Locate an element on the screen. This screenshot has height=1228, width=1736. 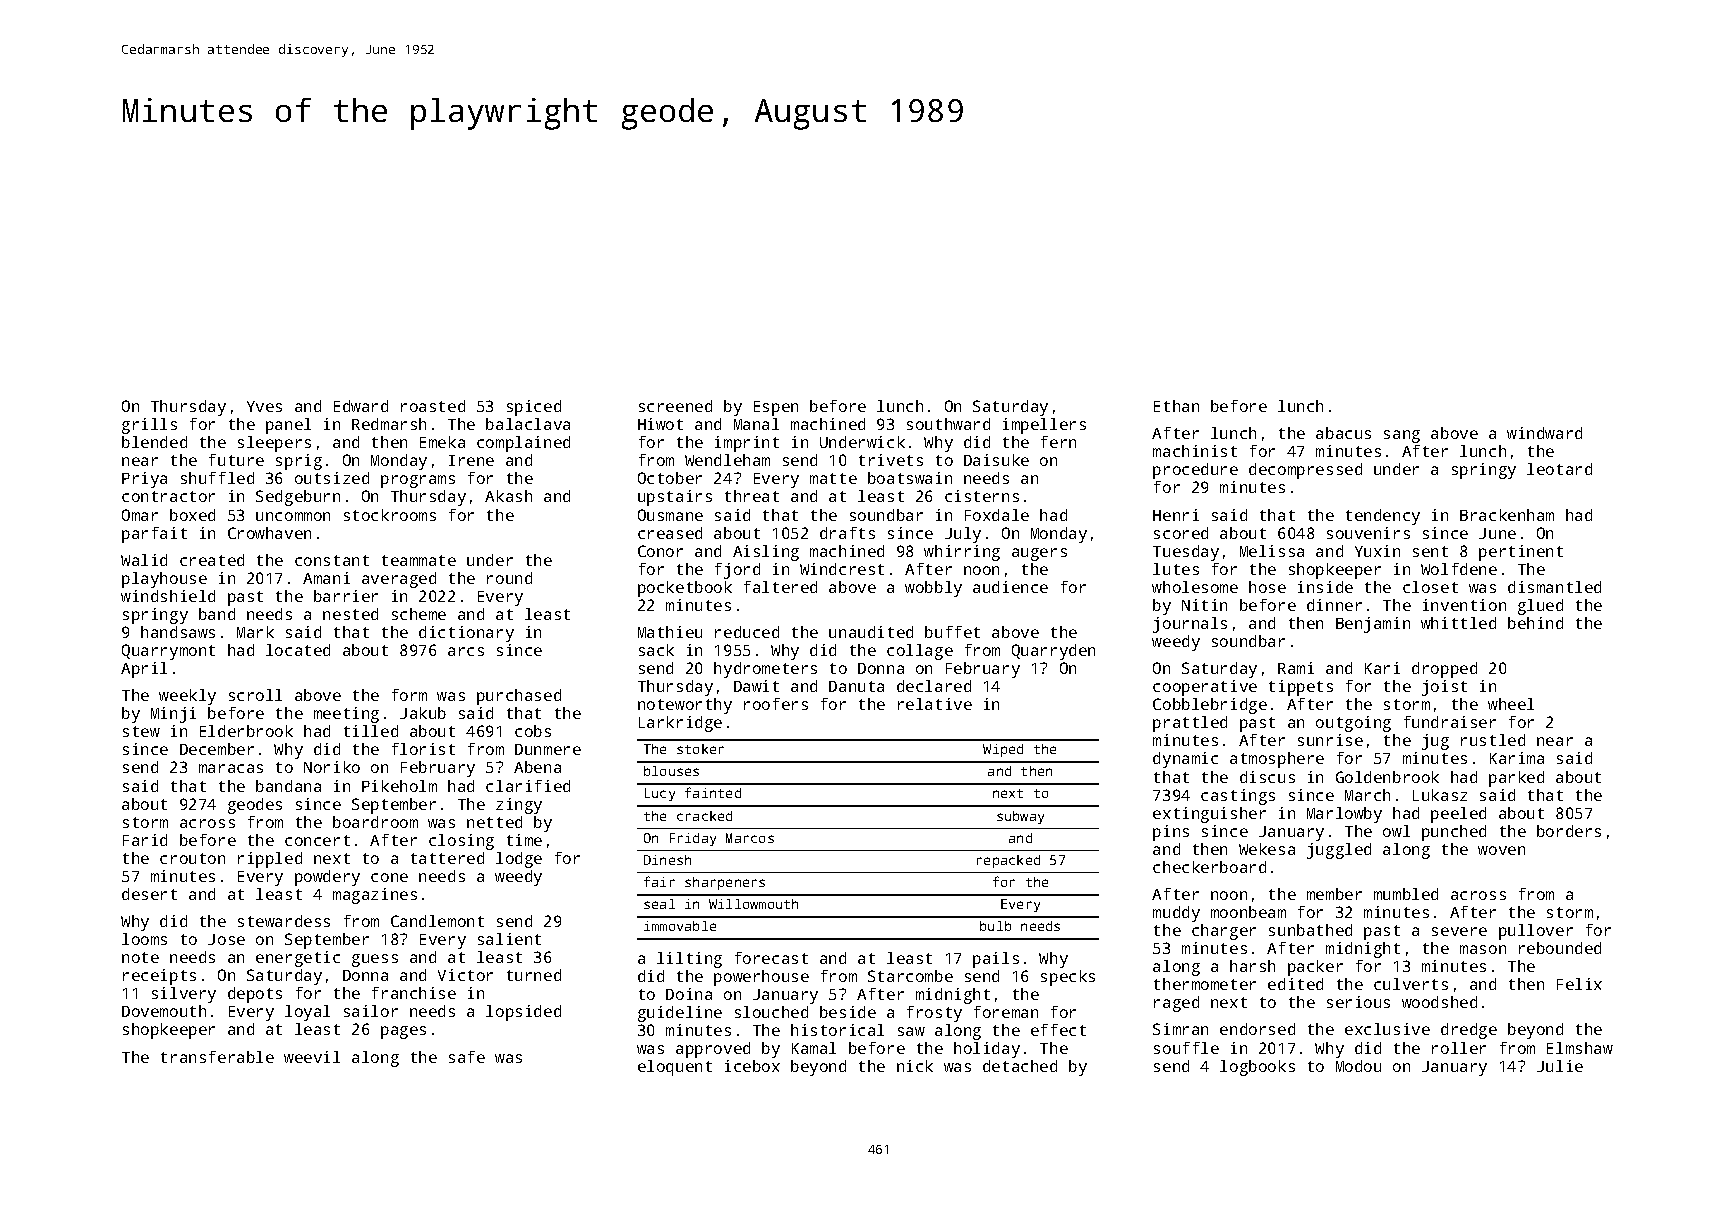
time is located at coordinates (524, 840).
